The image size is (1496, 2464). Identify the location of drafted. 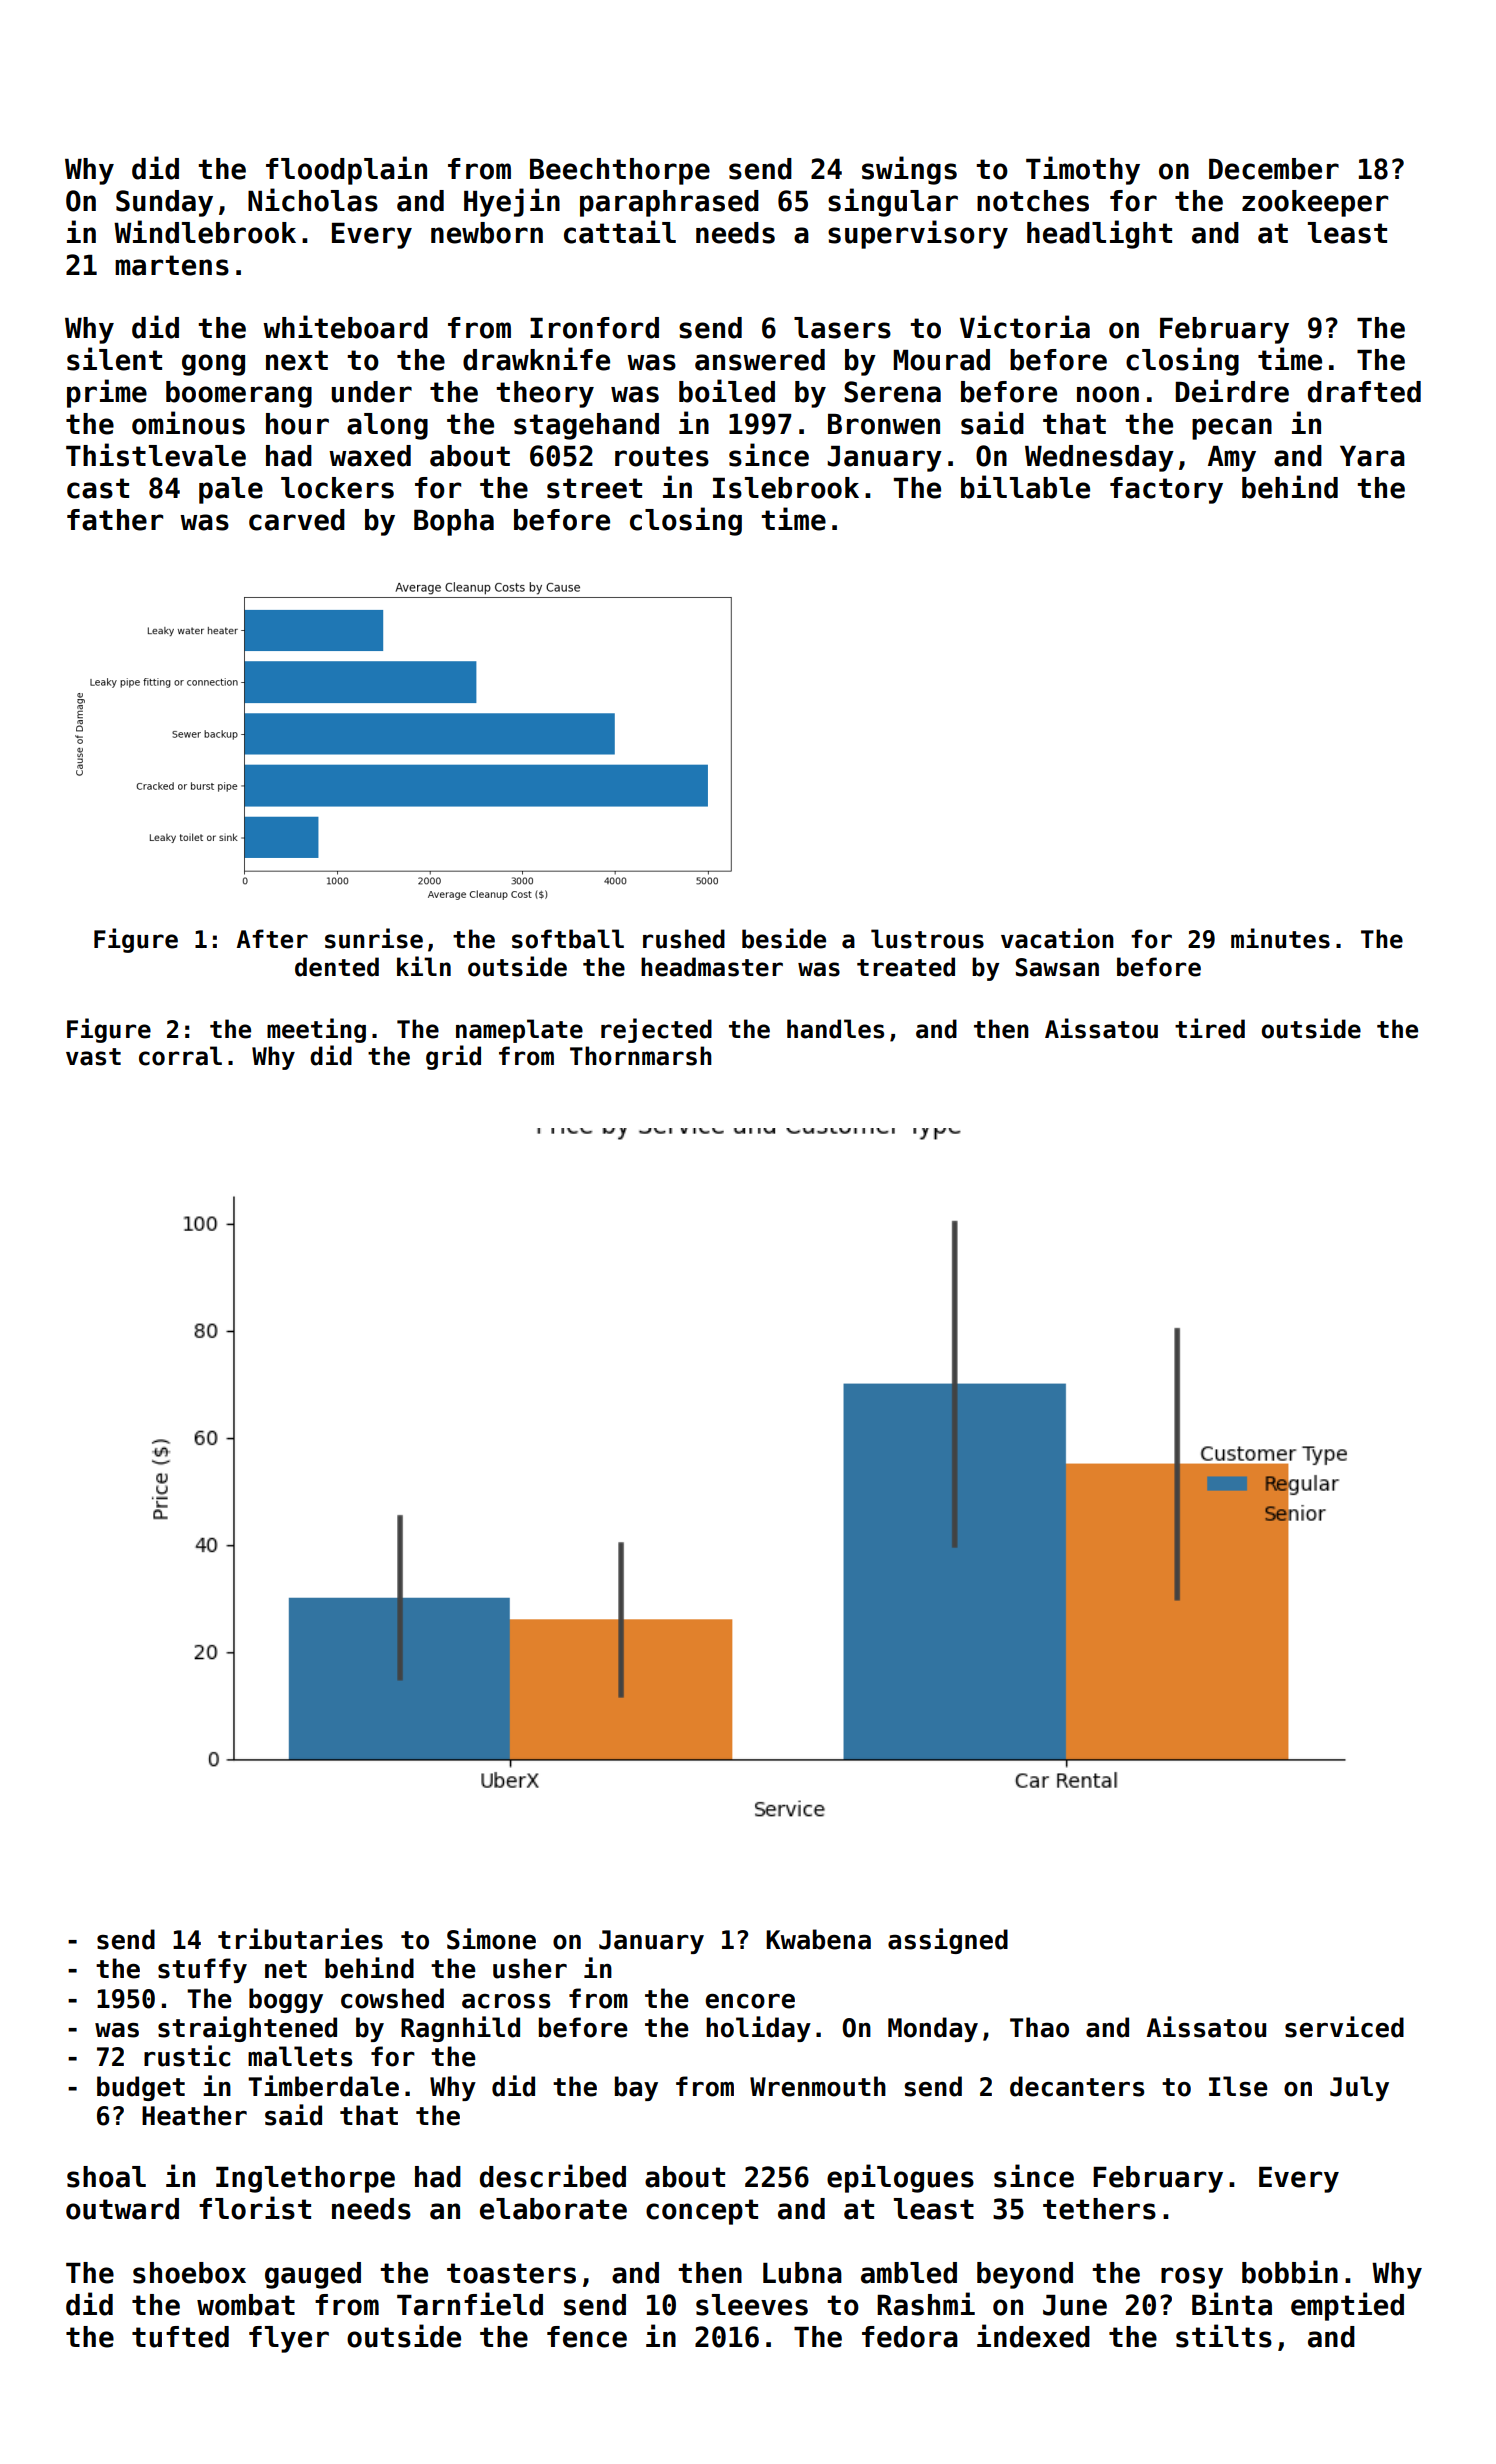
(1364, 392).
